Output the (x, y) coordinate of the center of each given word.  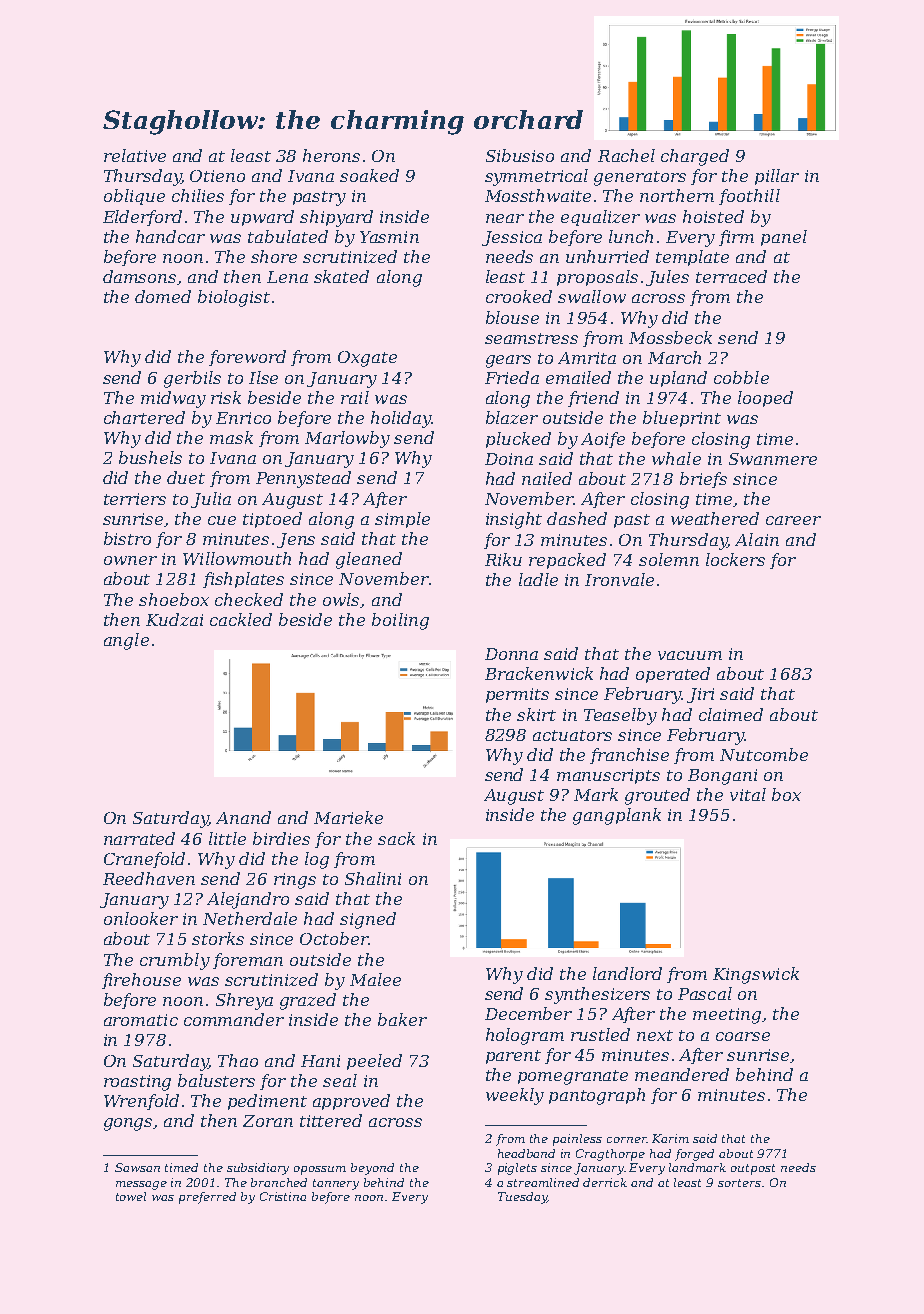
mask (231, 437)
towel (131, 1196)
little (227, 838)
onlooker (141, 918)
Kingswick (756, 975)
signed (368, 920)
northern (677, 195)
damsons (139, 276)
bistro (127, 538)
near (505, 218)
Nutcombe (764, 754)
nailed (547, 478)
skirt (536, 714)
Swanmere (773, 459)
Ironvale (619, 579)
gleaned (369, 560)
